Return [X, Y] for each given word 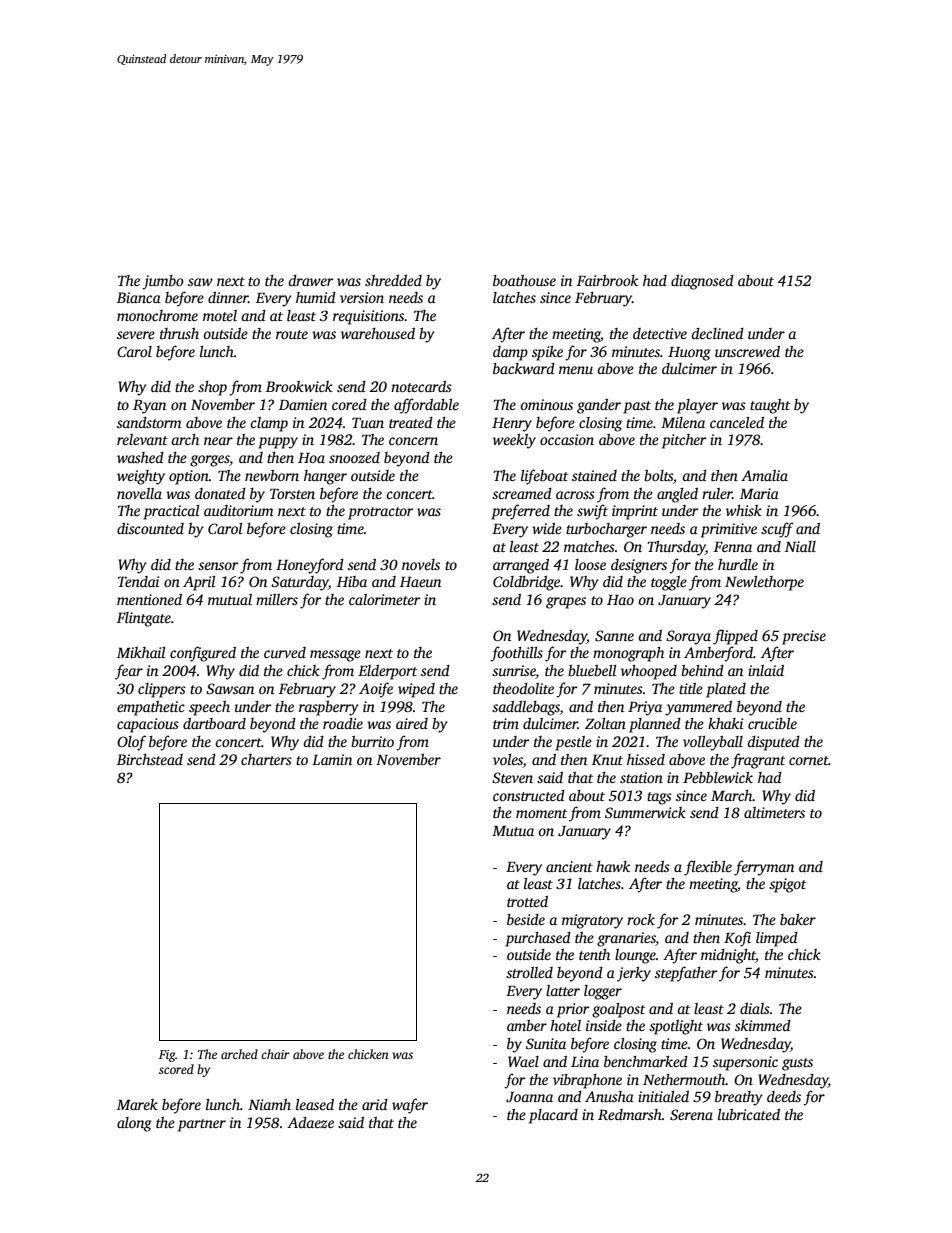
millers [277, 599]
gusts [797, 1064]
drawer [311, 280]
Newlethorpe [764, 583]
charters [266, 759]
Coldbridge [526, 583]
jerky [634, 974]
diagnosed [702, 282]
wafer [410, 1106]
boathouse [524, 280]
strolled [529, 972]
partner [202, 1125]
